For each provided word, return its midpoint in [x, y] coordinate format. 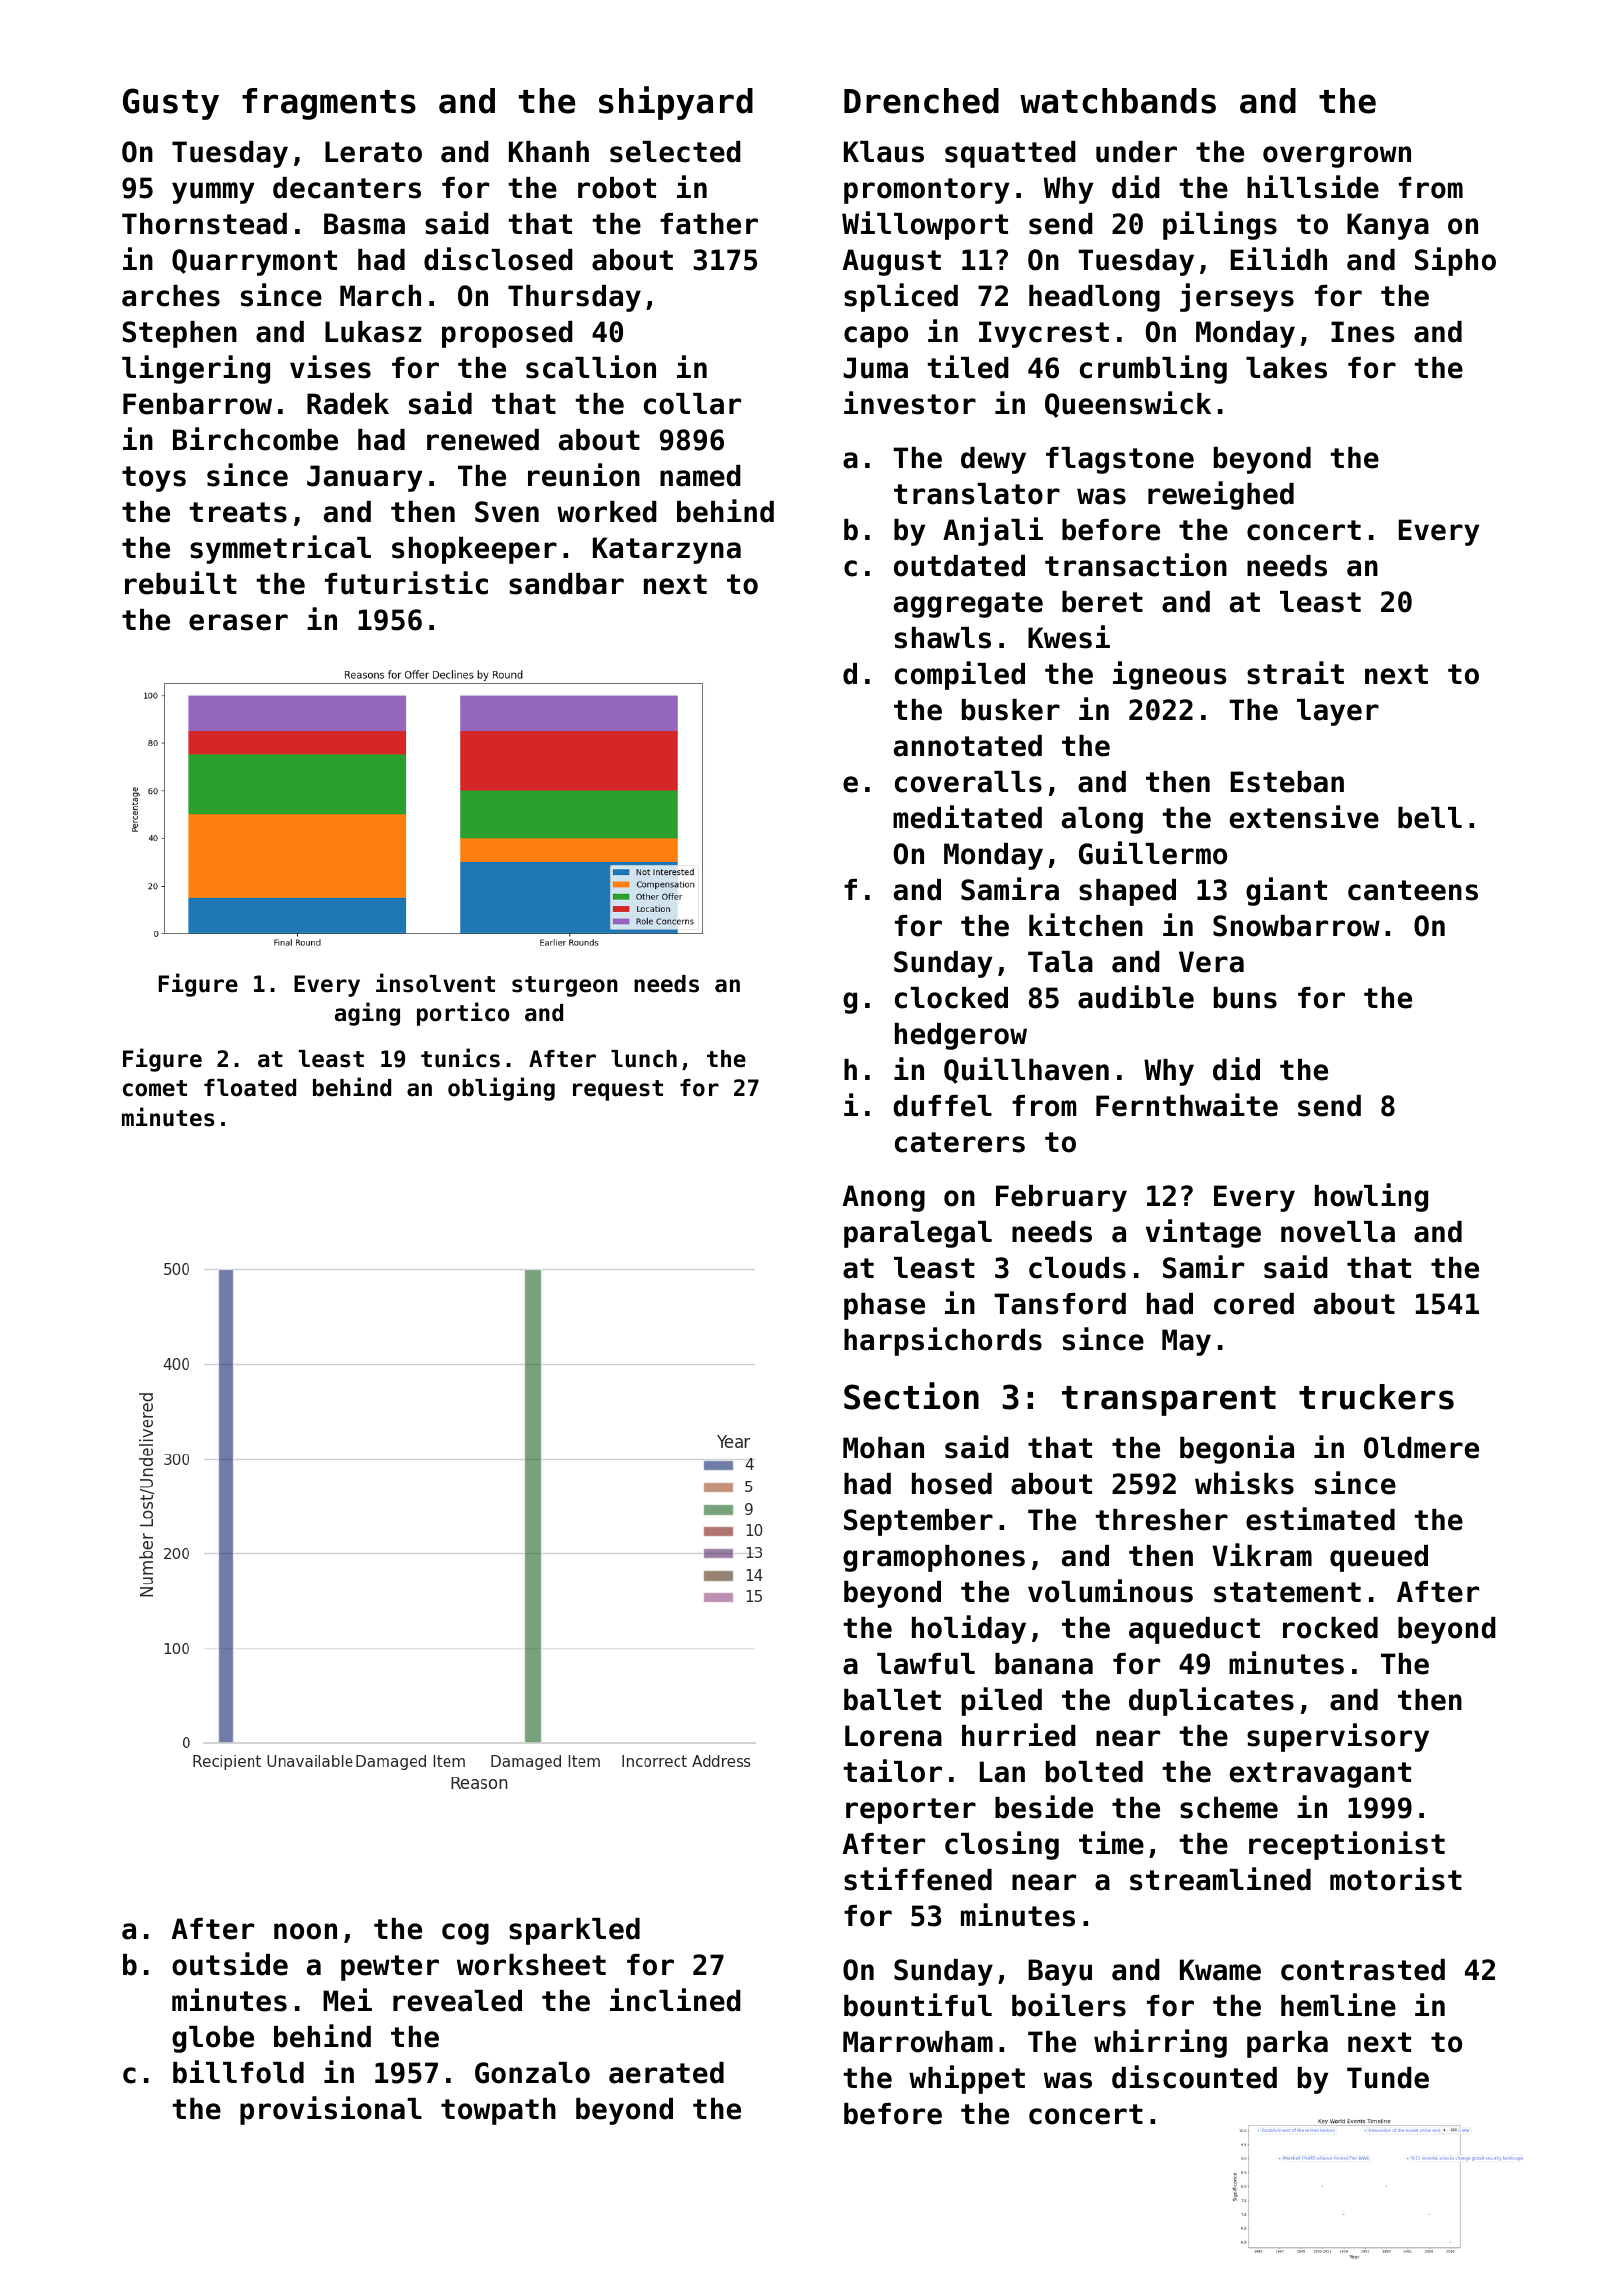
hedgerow [961, 1036]
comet [155, 1088]
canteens [1413, 890]
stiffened [918, 1879]
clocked [951, 998]
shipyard [676, 103]
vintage [1203, 1233]
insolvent [435, 983]
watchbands [1118, 101]
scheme [1229, 1808]
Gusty [171, 104]
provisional [331, 2110]
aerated [666, 2073]
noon [305, 1931]
